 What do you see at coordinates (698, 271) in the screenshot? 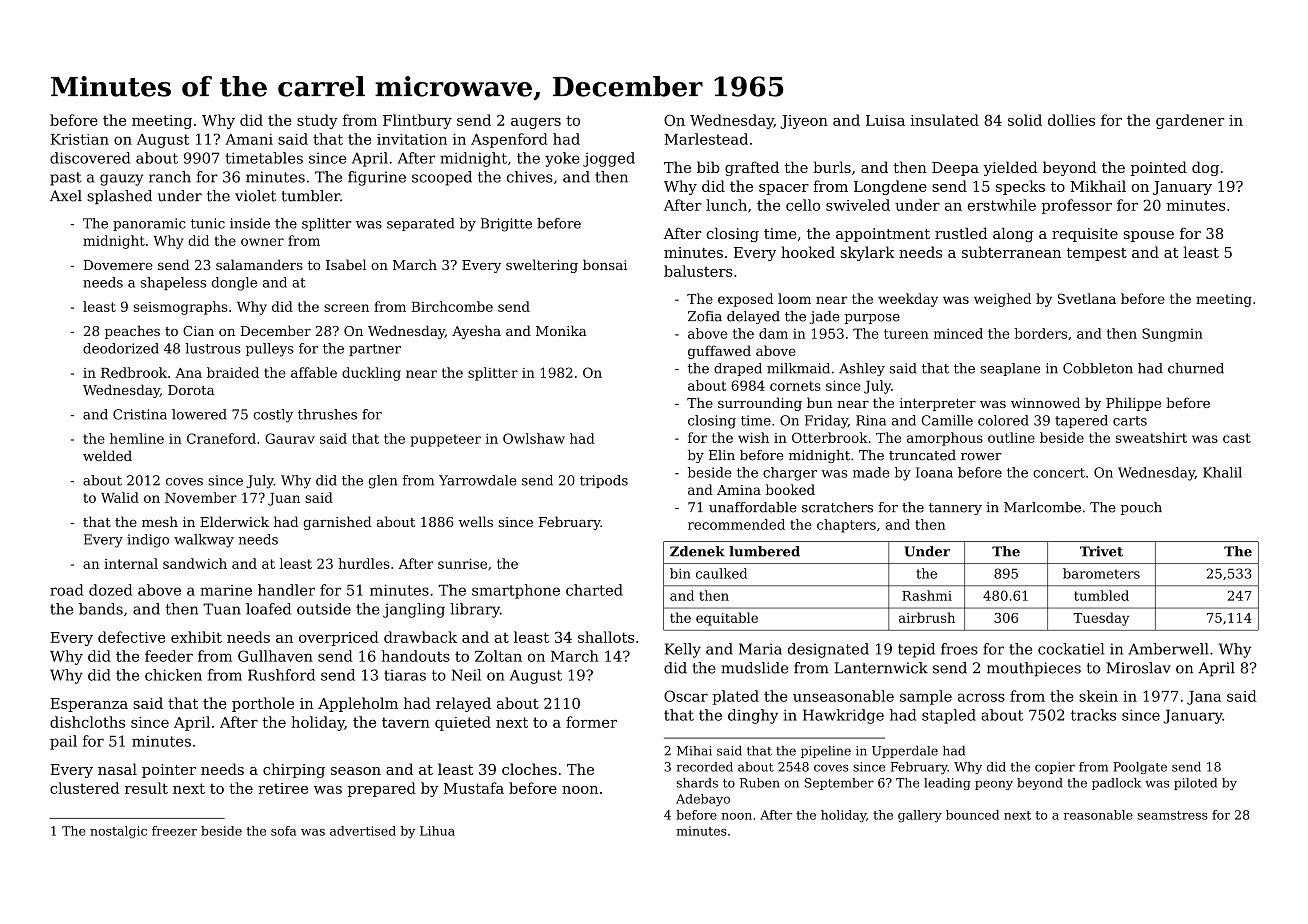
I see `balusters` at bounding box center [698, 271].
